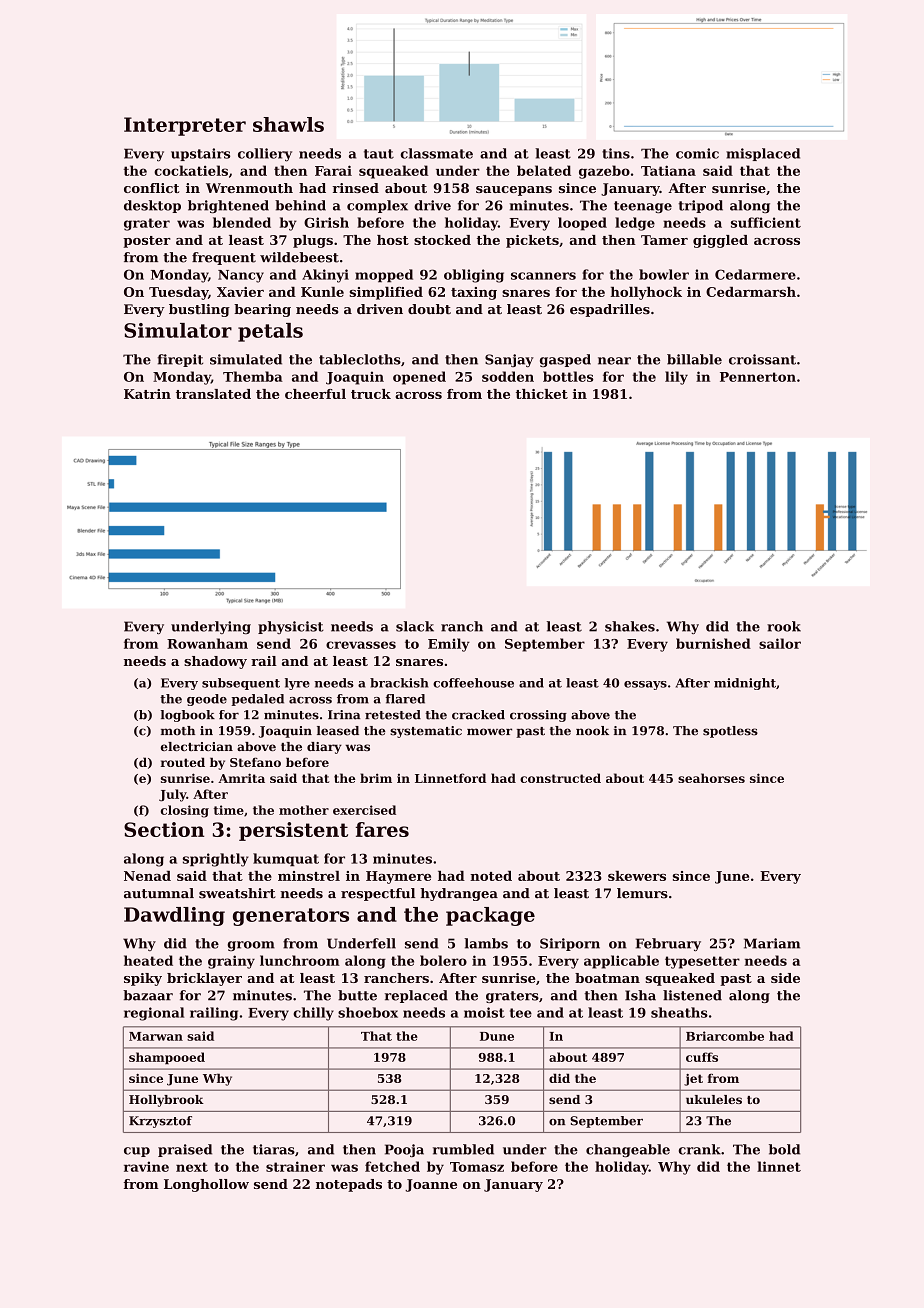 The height and width of the screenshot is (1308, 924). Describe the element at coordinates (371, 394) in the screenshot. I see `truck` at that location.
